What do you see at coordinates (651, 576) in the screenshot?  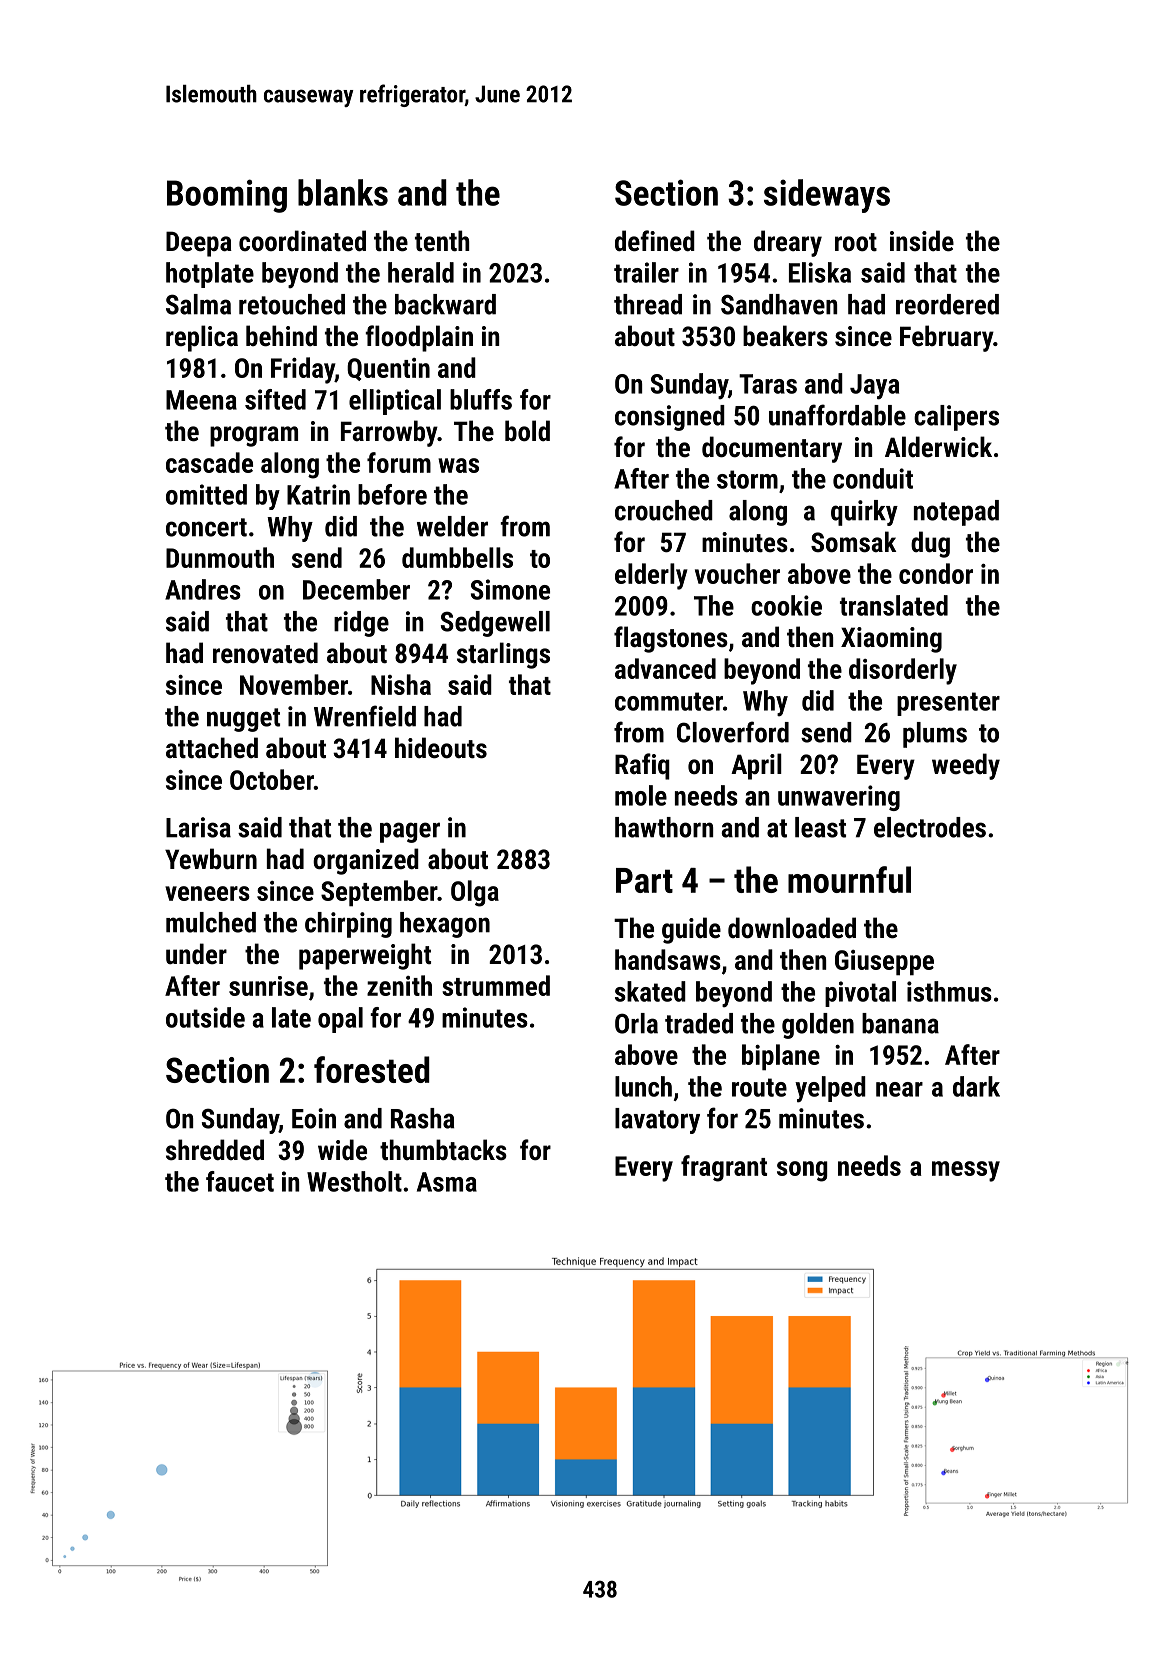 I see `elderly` at bounding box center [651, 576].
